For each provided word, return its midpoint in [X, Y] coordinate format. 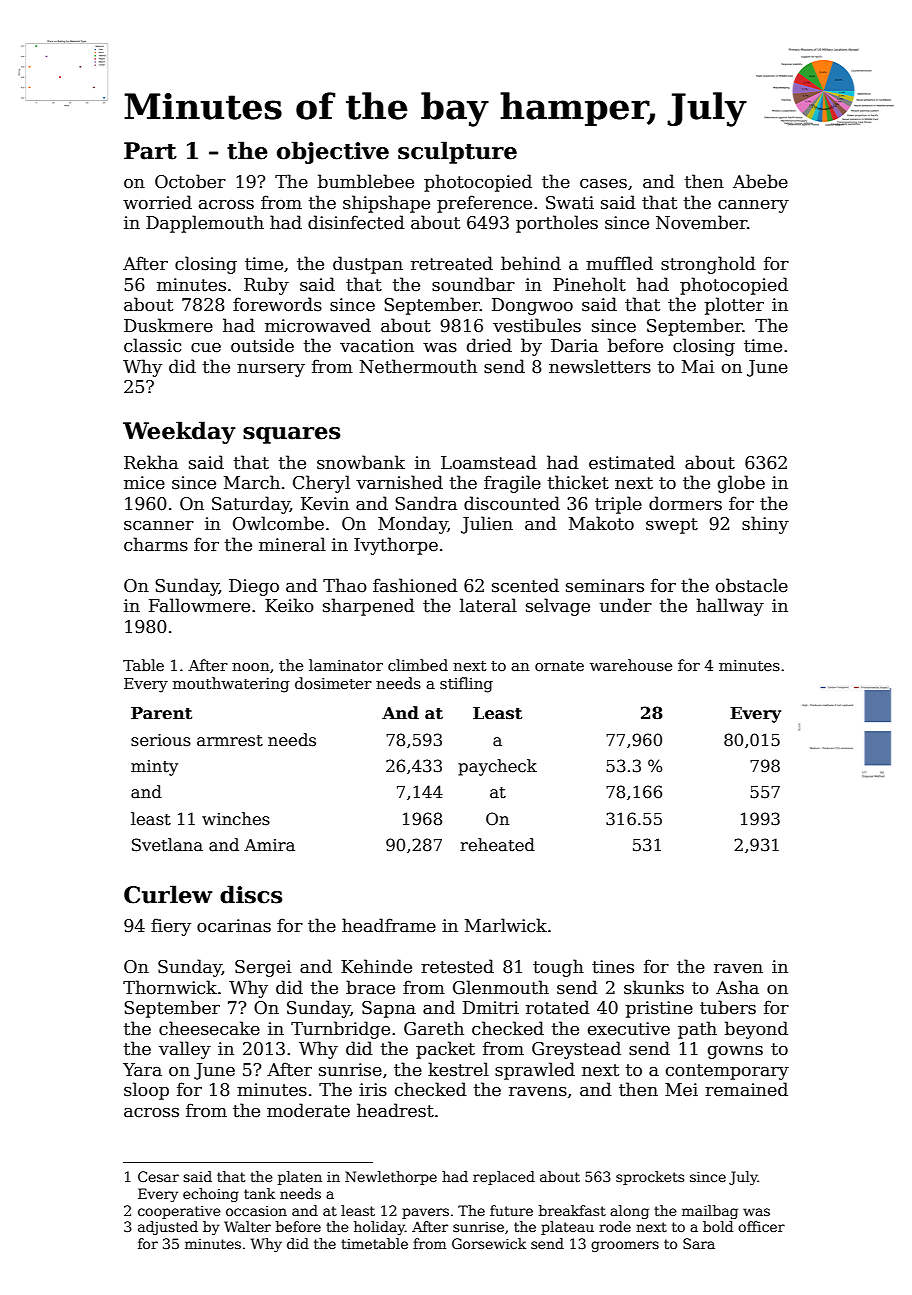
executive [629, 1029]
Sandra [426, 503]
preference [484, 204]
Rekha [151, 462]
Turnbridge [340, 1030]
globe [741, 484]
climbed [418, 665]
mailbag [710, 1212]
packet [445, 1050]
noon [251, 667]
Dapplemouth [205, 224]
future [511, 1210]
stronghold [708, 265]
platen [300, 1178]
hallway [730, 607]
